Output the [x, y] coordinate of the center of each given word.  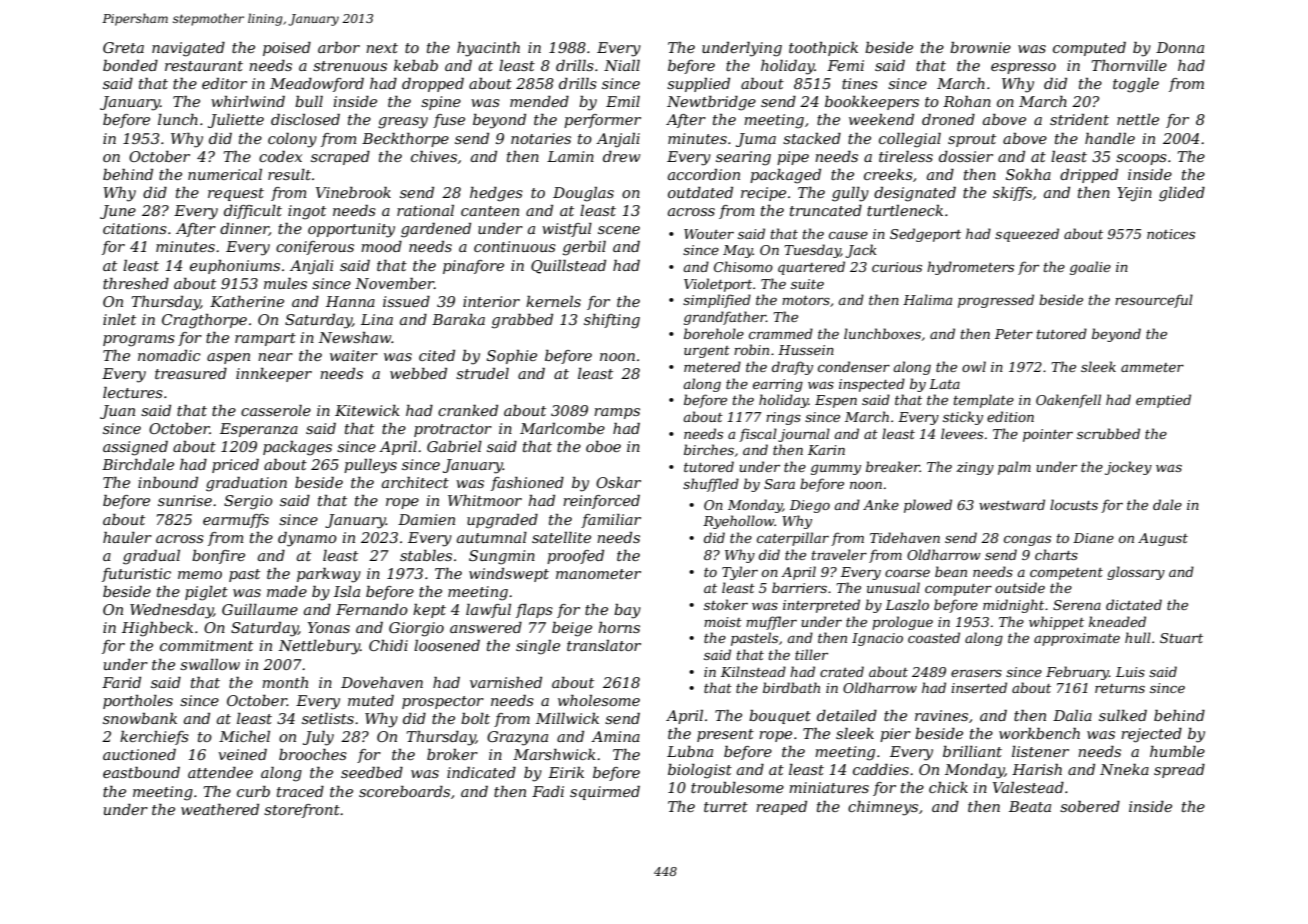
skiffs [1012, 194]
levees [962, 433]
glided [1182, 194]
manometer [598, 574]
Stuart [1181, 638]
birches [709, 449]
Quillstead [568, 267]
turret [726, 807]
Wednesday [171, 611]
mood [381, 246]
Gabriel [454, 446]
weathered [220, 809]
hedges [496, 194]
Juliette [236, 121]
